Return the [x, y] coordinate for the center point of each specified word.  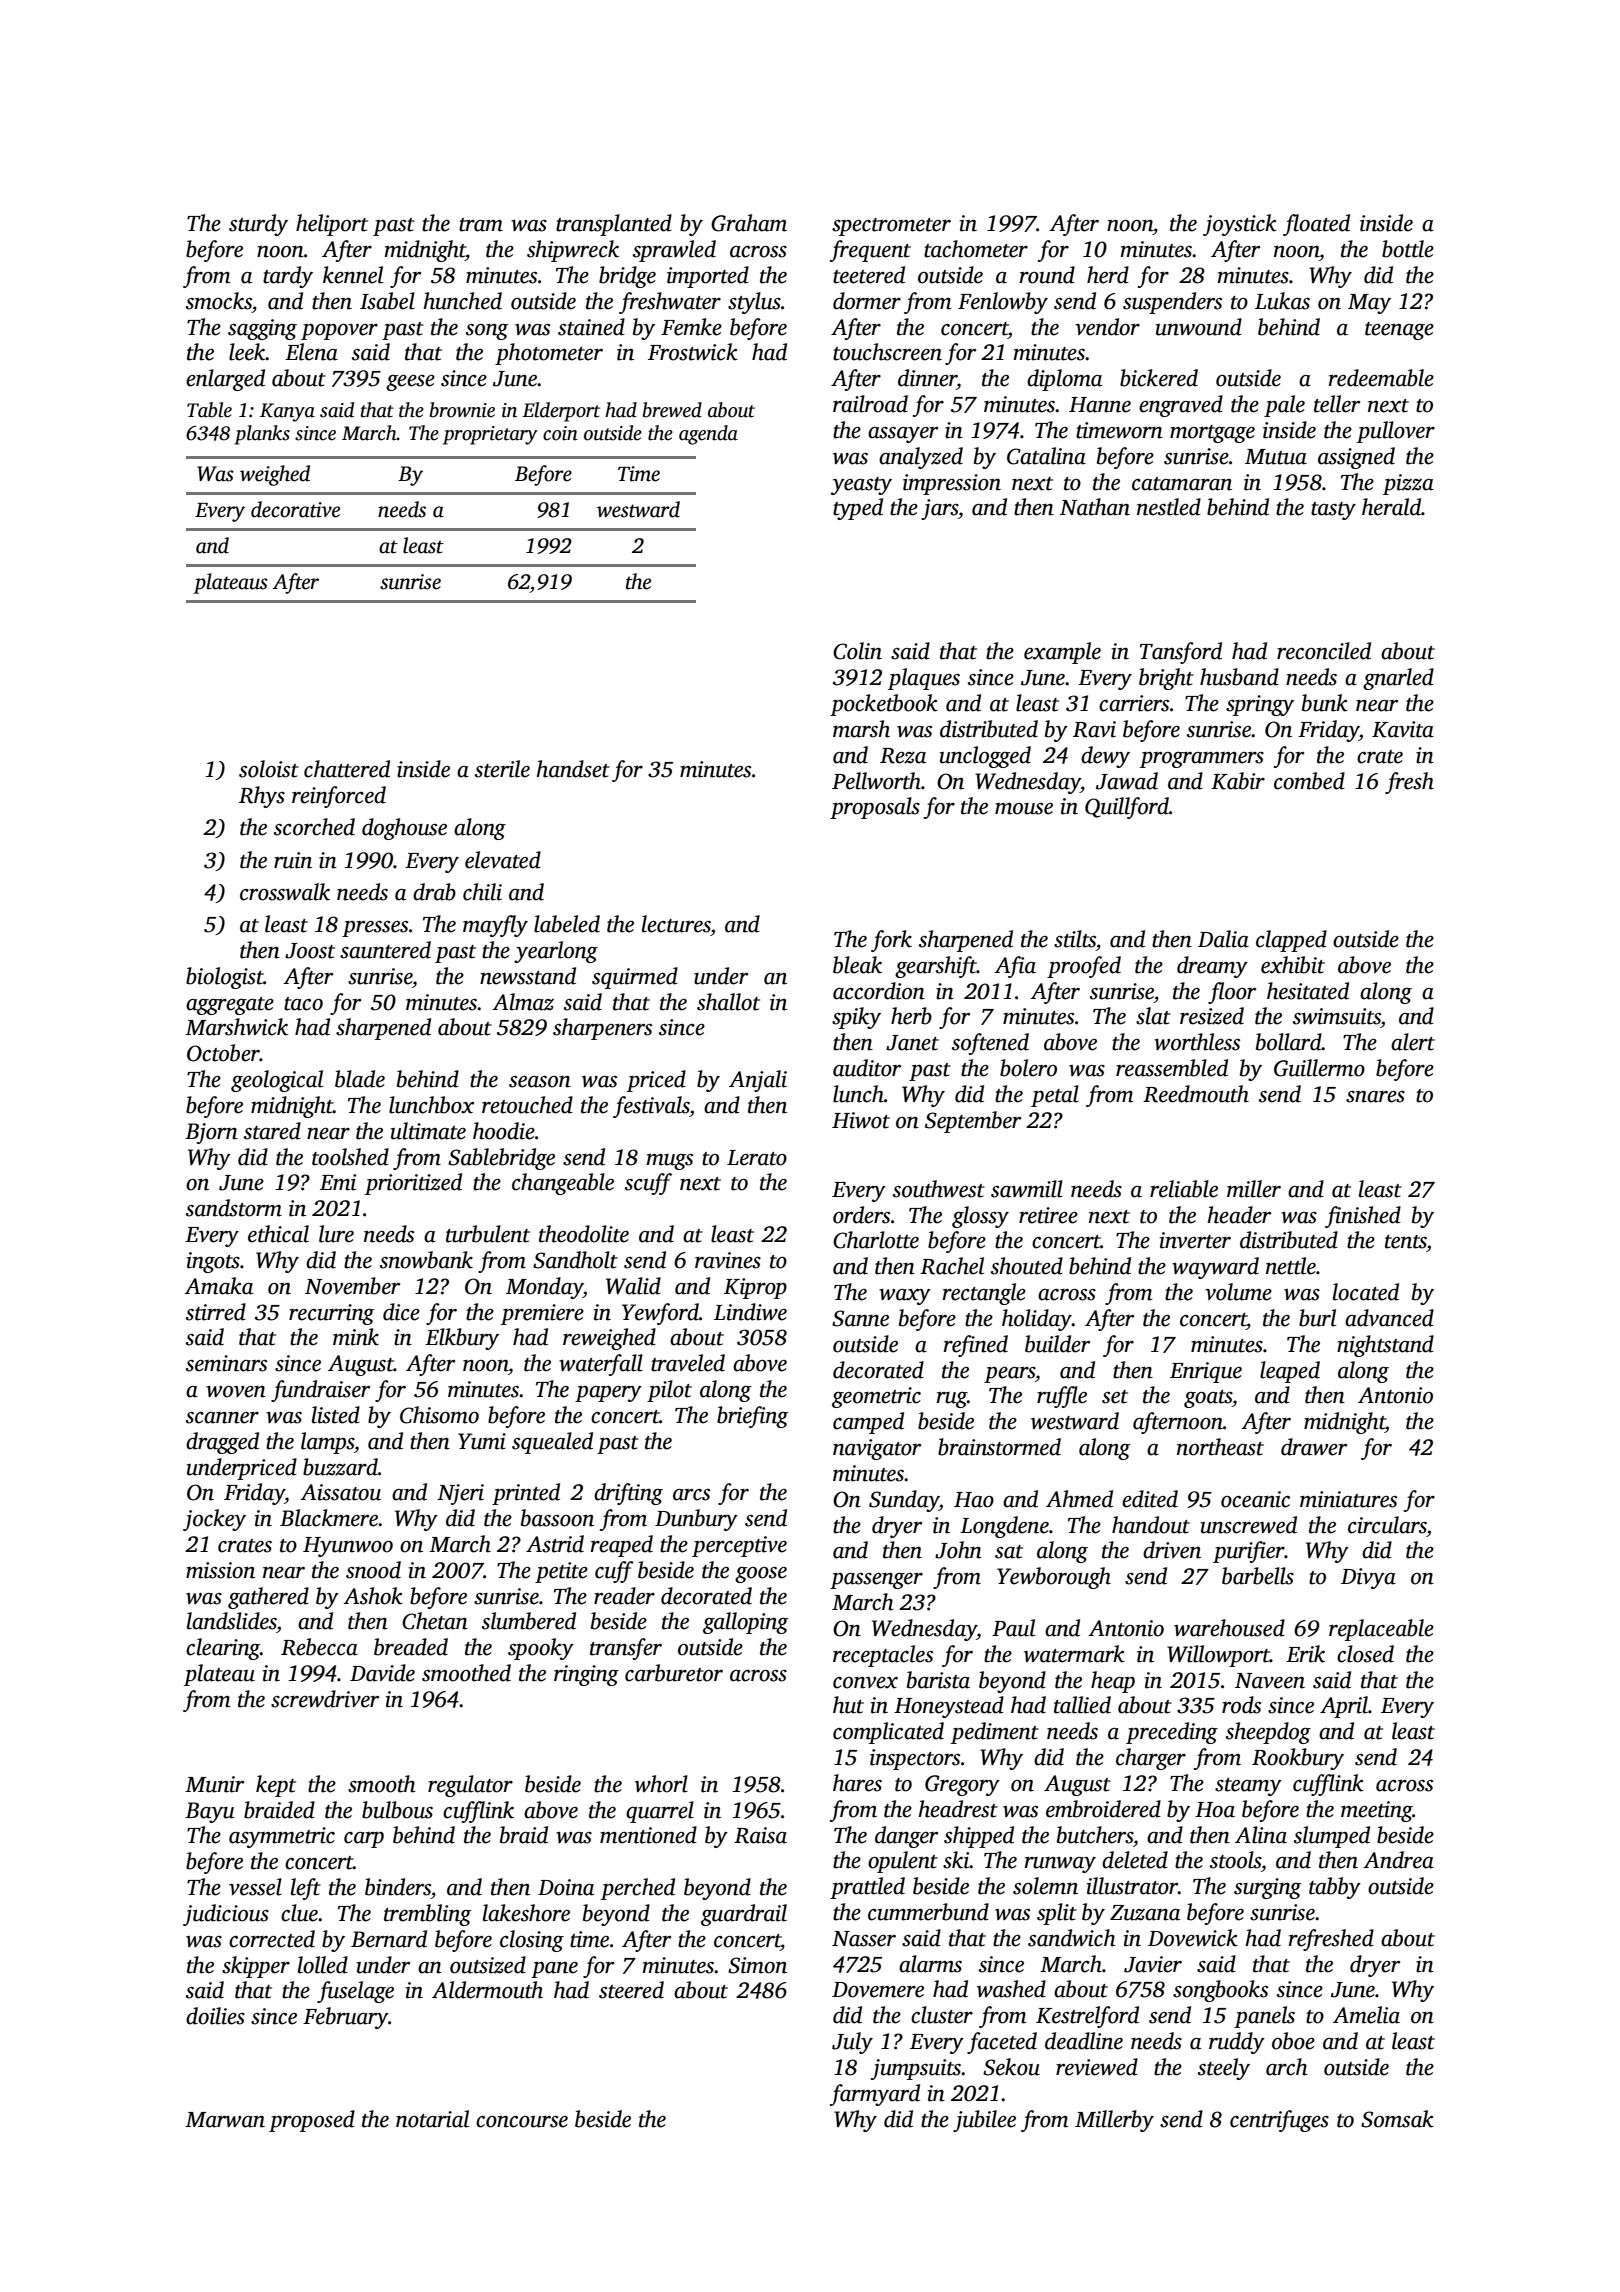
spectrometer [891, 227]
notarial [432, 2119]
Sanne [860, 1318]
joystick [1240, 225]
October [223, 1053]
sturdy [258, 225]
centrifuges [1279, 2121]
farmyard [875, 2095]
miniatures [1348, 1499]
